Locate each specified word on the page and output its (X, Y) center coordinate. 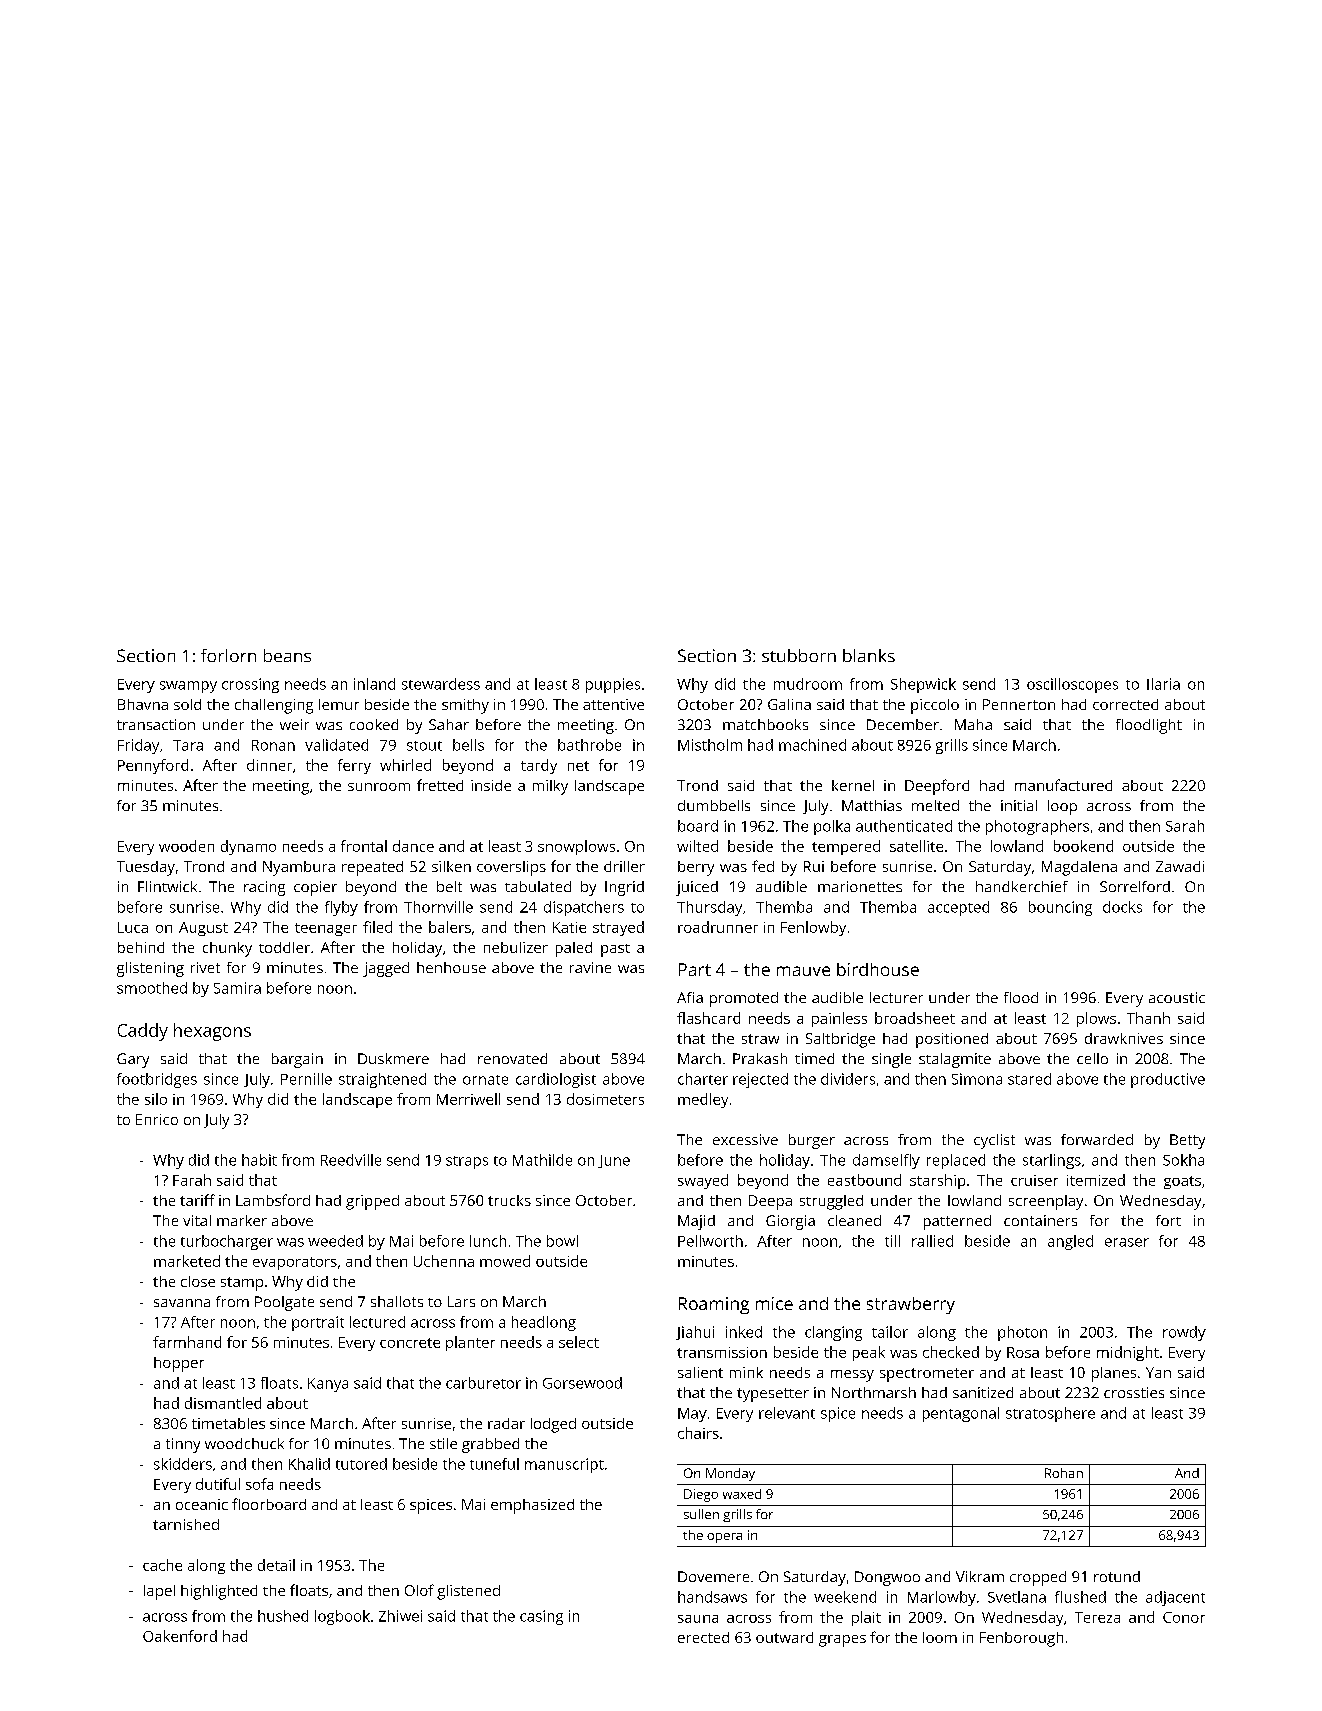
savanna (182, 1303)
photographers (1037, 827)
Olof (419, 1590)
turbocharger (227, 1242)
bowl (562, 1241)
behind (141, 947)
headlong (544, 1323)
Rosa (1023, 1352)
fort (1168, 1220)
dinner (269, 765)
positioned (952, 1040)
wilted (697, 846)
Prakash (760, 1058)
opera (724, 1538)
